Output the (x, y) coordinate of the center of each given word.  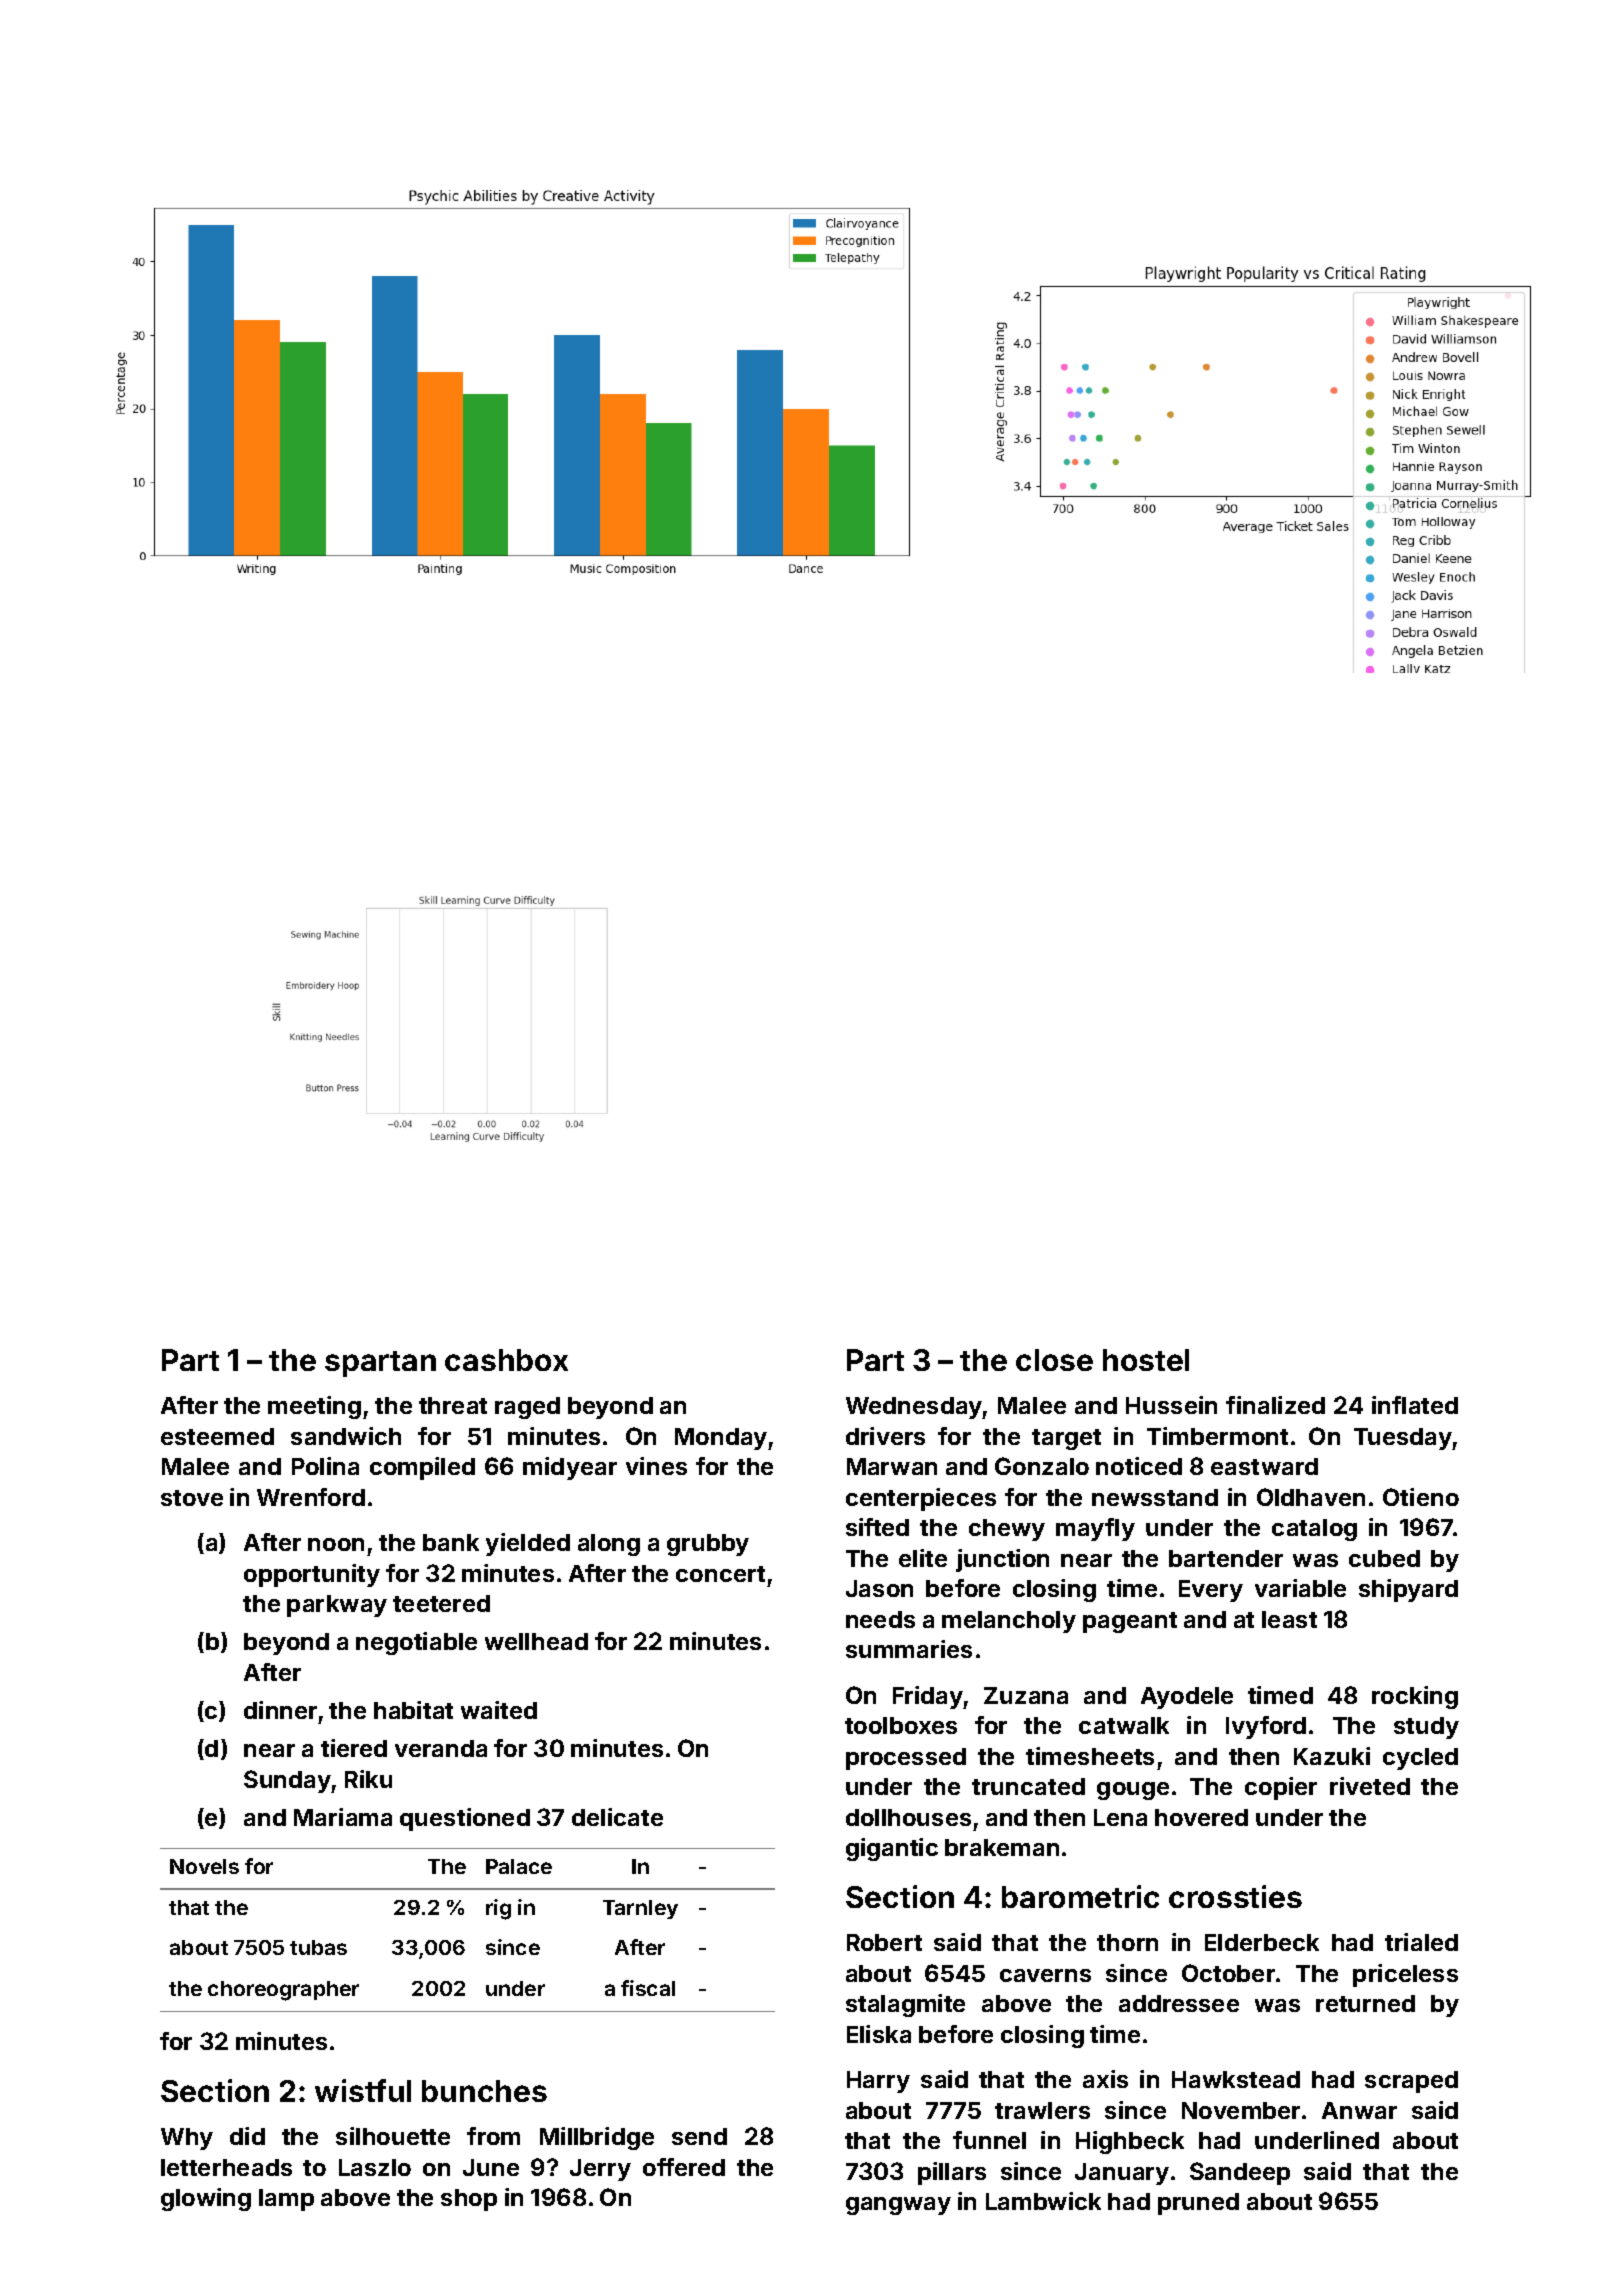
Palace (519, 1866)
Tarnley (640, 1909)
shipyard (1408, 1590)
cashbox (506, 1360)
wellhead (536, 1641)
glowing (206, 2199)
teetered (441, 1603)
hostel (1146, 1360)
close (1054, 1360)
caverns (1045, 1975)
